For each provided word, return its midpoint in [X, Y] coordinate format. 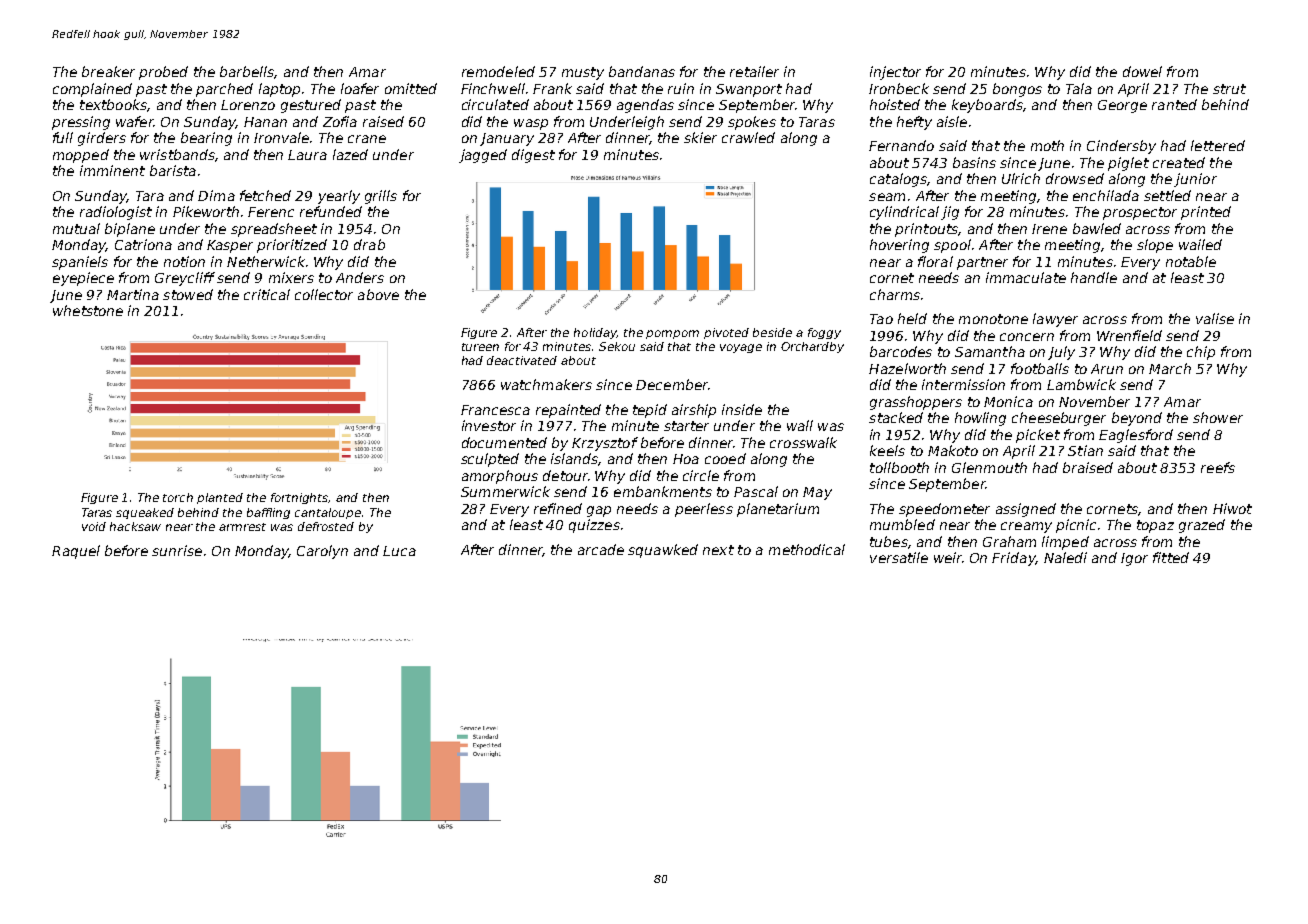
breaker [108, 71]
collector [324, 294]
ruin [681, 88]
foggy [824, 333]
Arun [1107, 369]
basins [974, 162]
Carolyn [322, 552]
